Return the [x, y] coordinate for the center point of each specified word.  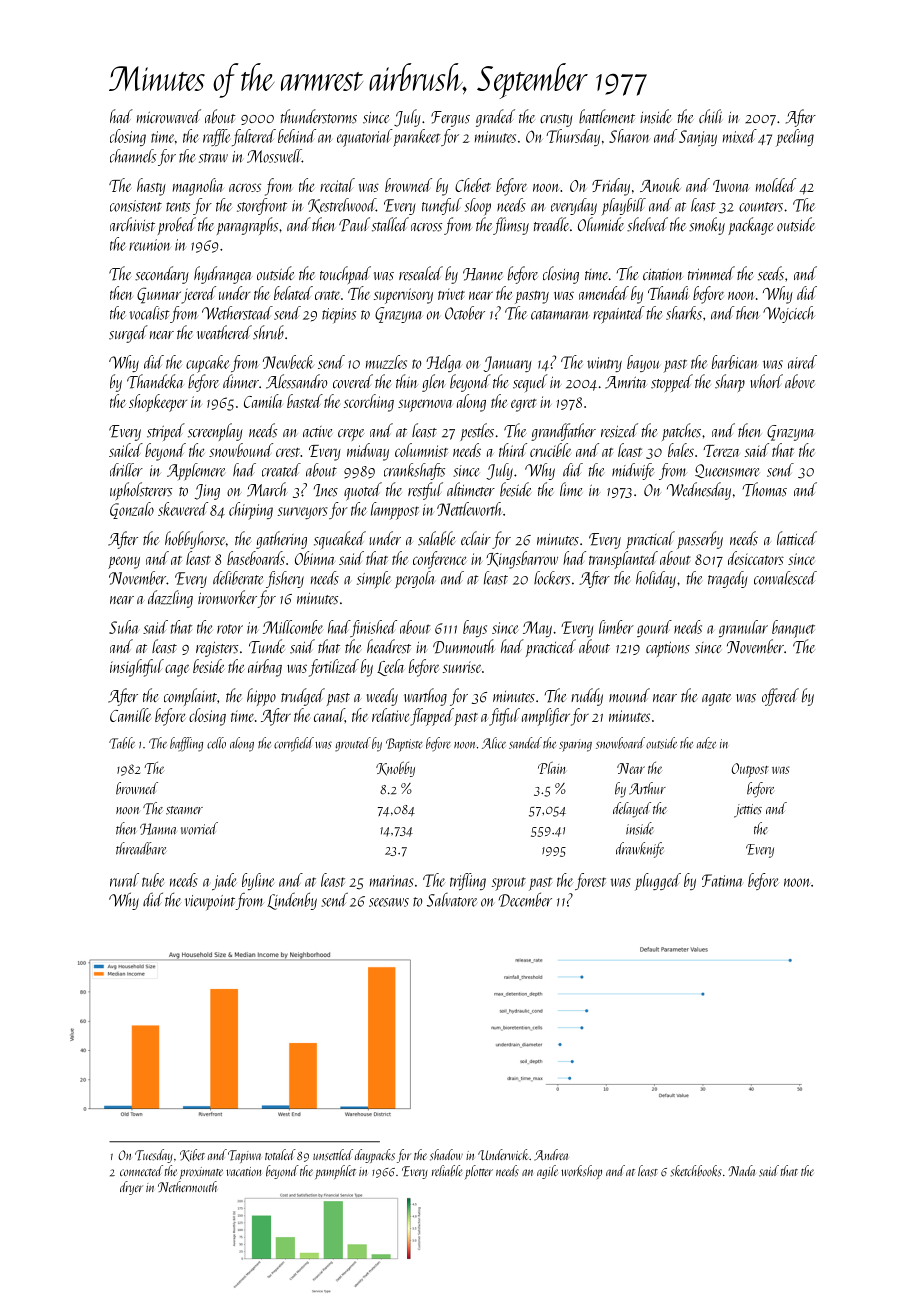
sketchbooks [696, 1171]
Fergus [450, 119]
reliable [447, 1171]
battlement [607, 116]
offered [780, 697]
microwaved [169, 116]
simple [374, 580]
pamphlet [335, 1172]
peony [124, 562]
